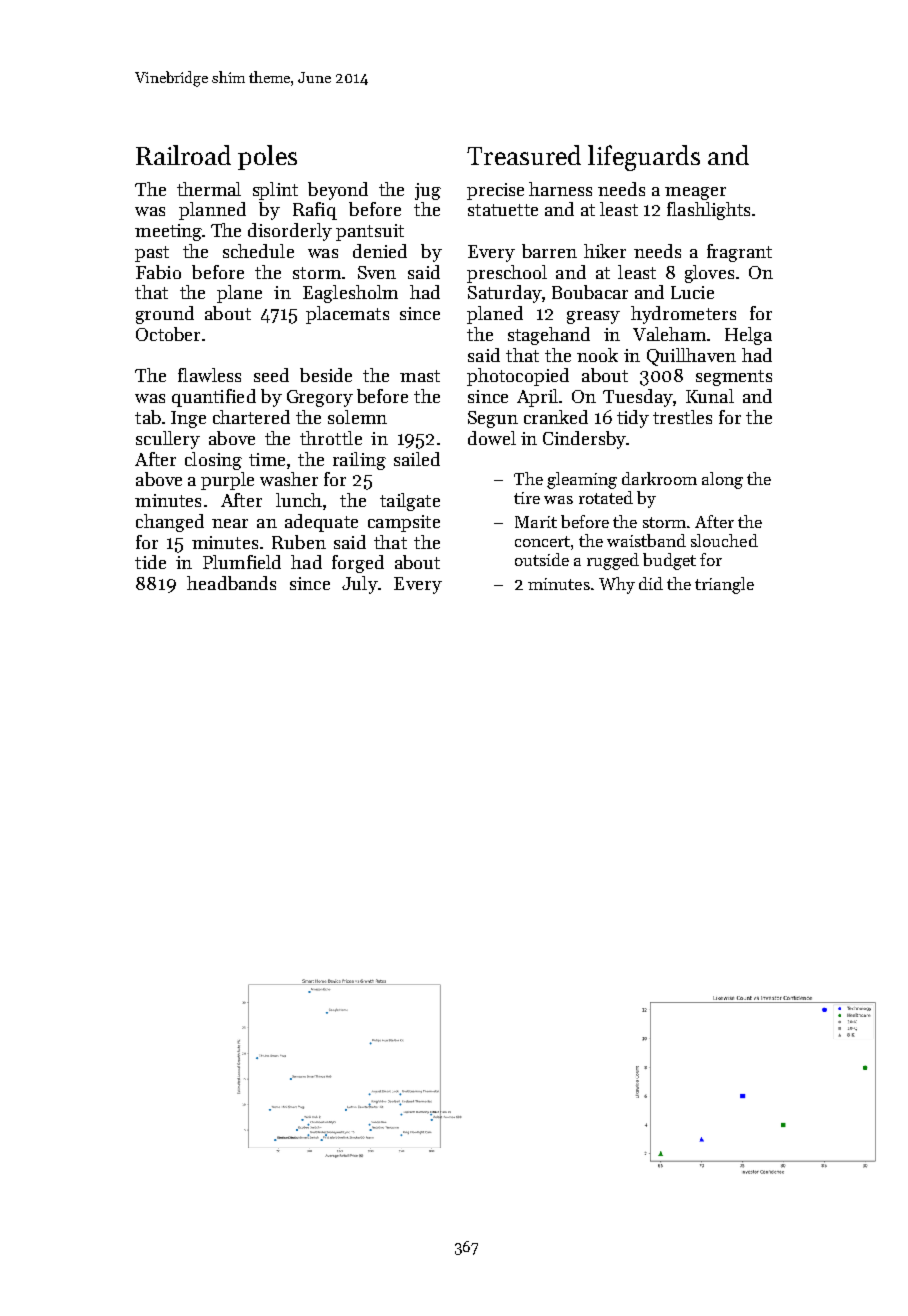 Image resolution: width=908 pixels, height=1316 pixels. Describe the element at coordinates (380, 251) in the screenshot. I see `denied` at that location.
